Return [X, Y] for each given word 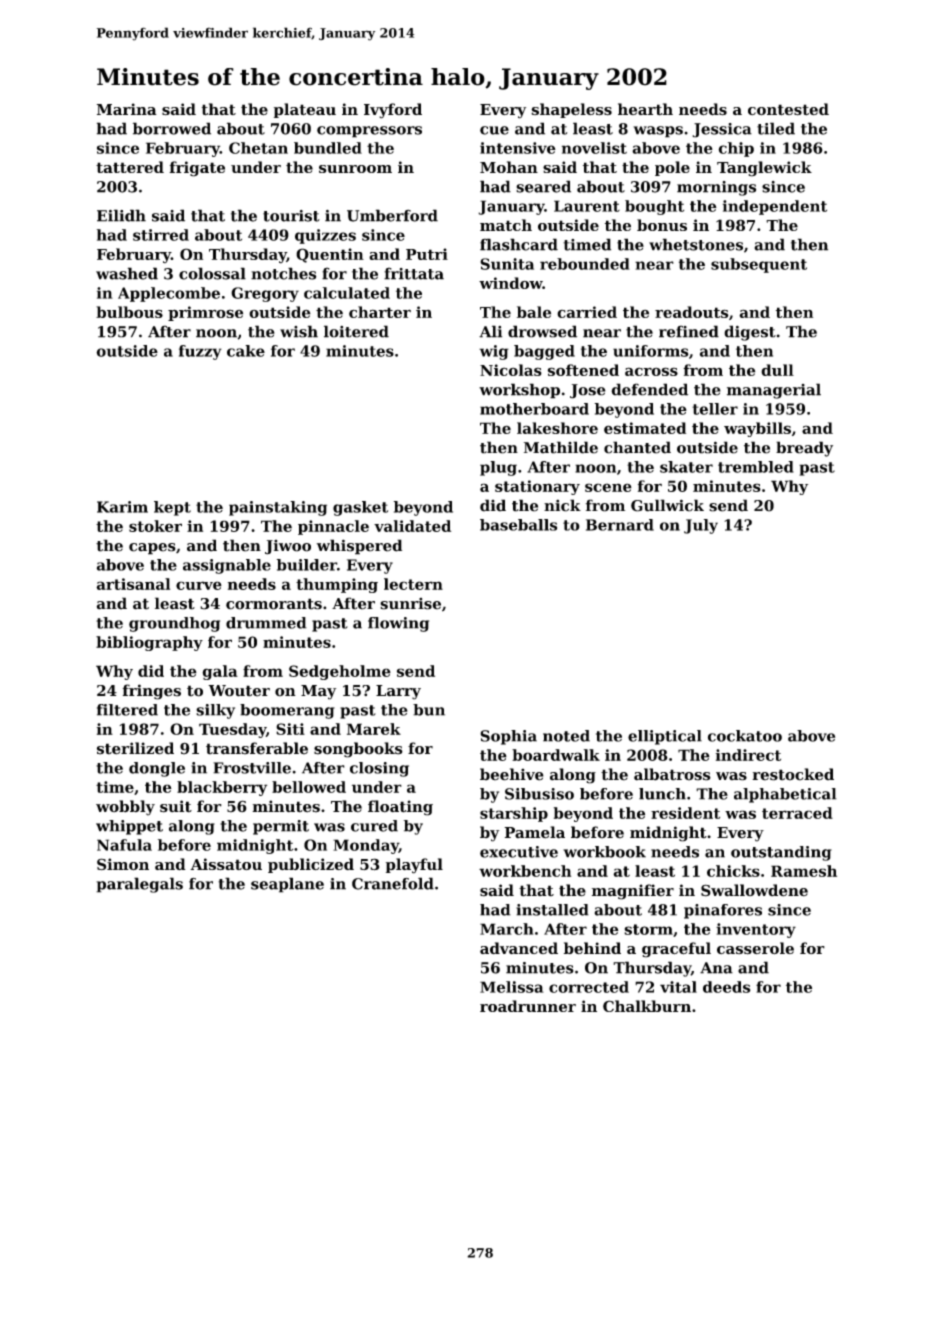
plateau [305, 110]
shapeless [571, 110]
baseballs [518, 525]
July [701, 526]
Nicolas [511, 370]
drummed [266, 623]
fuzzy [200, 352]
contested [788, 109]
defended [649, 389]
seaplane [287, 885]
